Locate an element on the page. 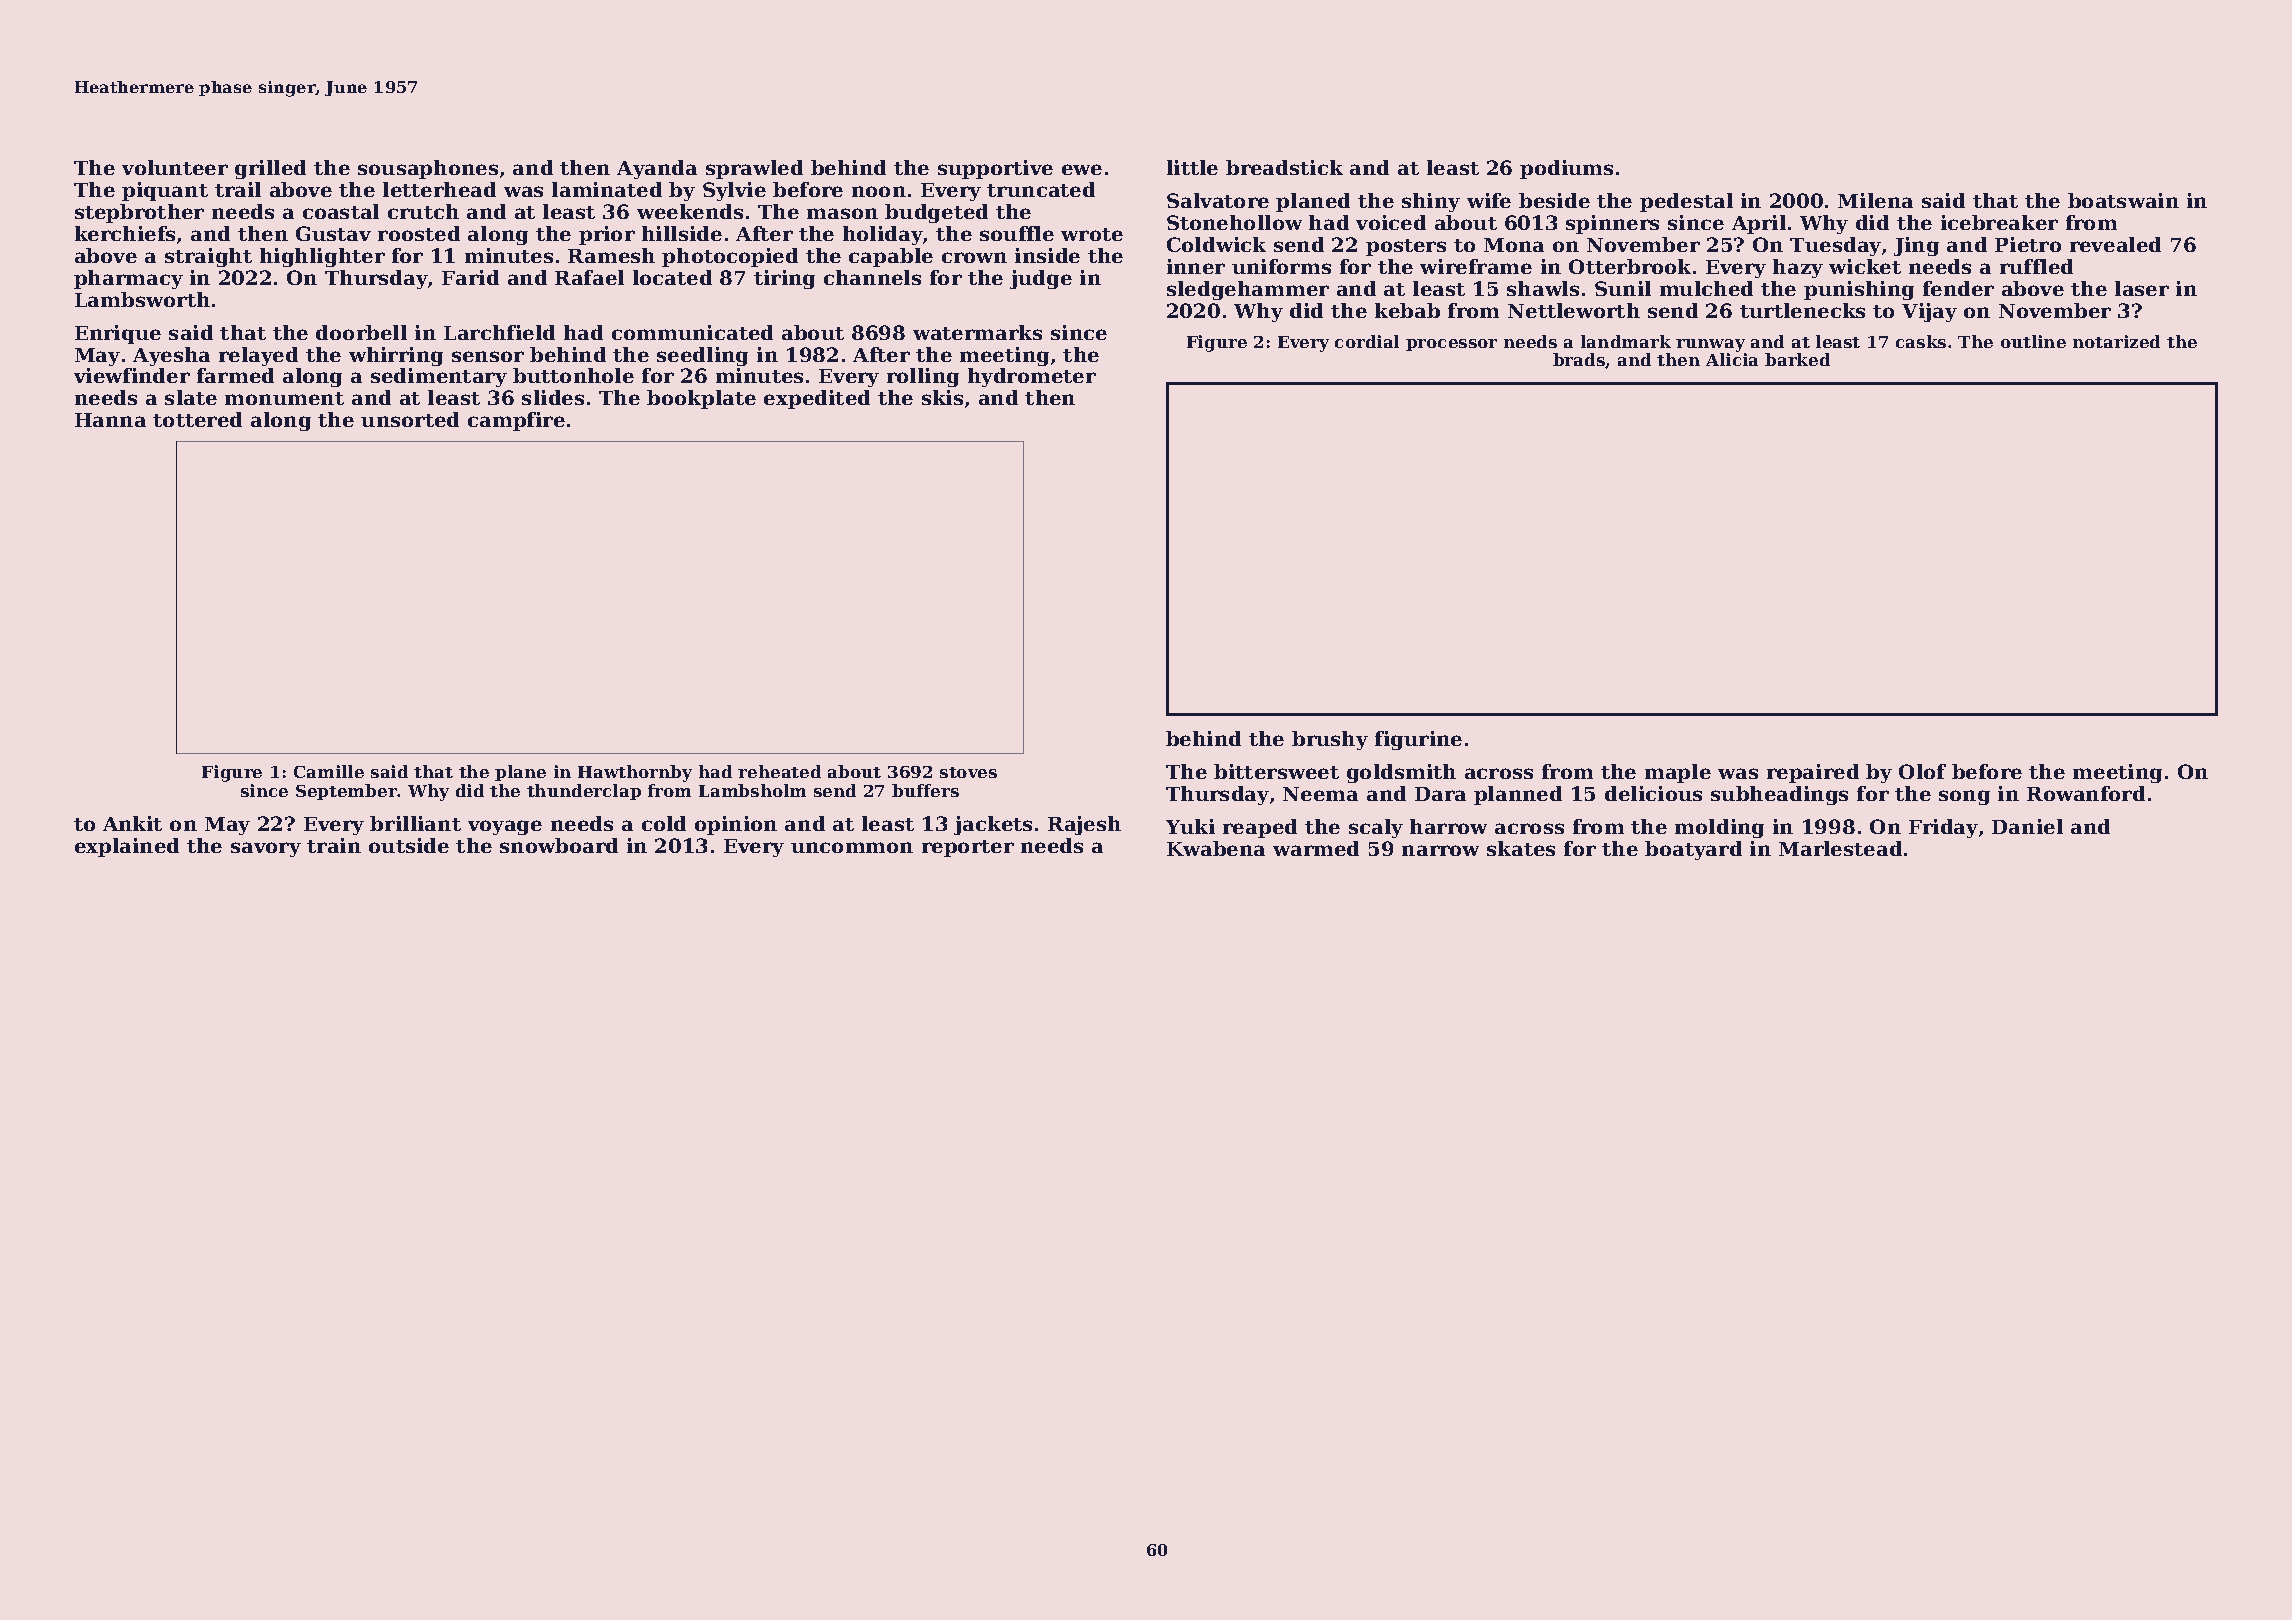 The image size is (2292, 1620). hydrometer is located at coordinates (1032, 377).
